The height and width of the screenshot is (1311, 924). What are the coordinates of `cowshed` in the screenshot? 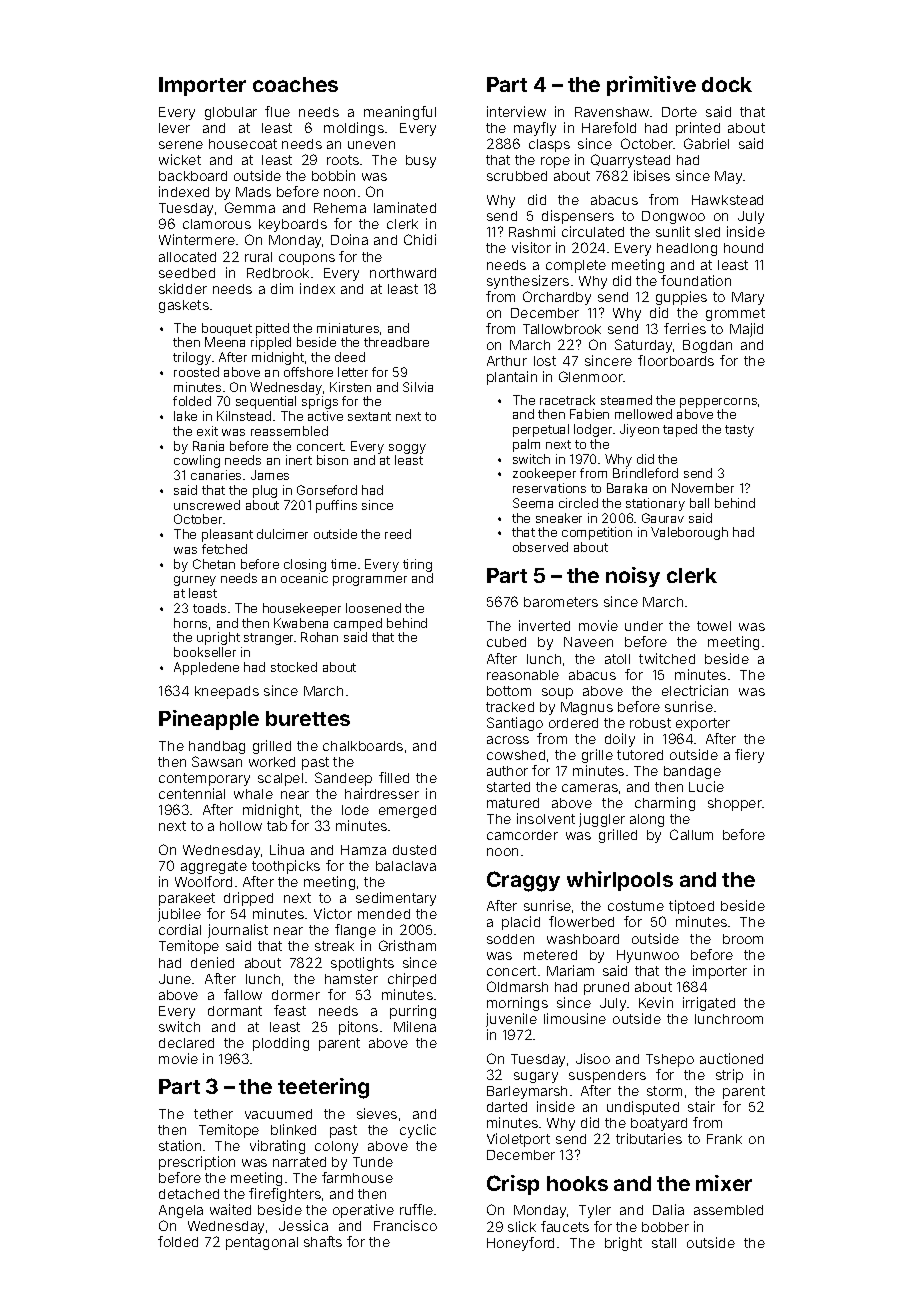 It's located at (516, 755).
